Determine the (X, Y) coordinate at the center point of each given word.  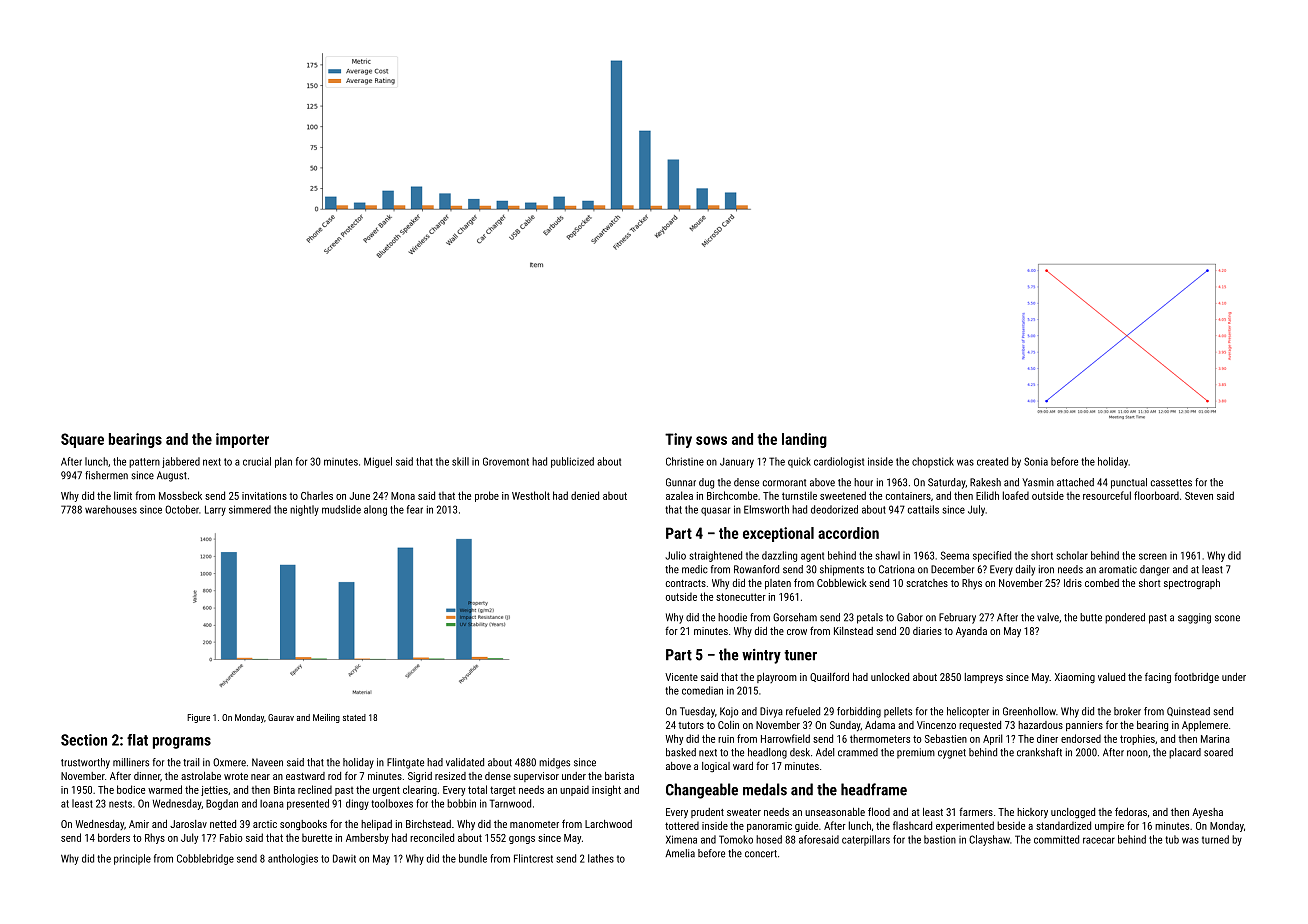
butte (1091, 617)
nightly (304, 510)
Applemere (1205, 726)
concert (761, 854)
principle (132, 859)
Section (84, 740)
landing (804, 440)
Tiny (678, 440)
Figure (198, 718)
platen (778, 584)
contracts (686, 583)
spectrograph (1192, 584)
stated (354, 717)
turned (1215, 839)
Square (82, 440)
